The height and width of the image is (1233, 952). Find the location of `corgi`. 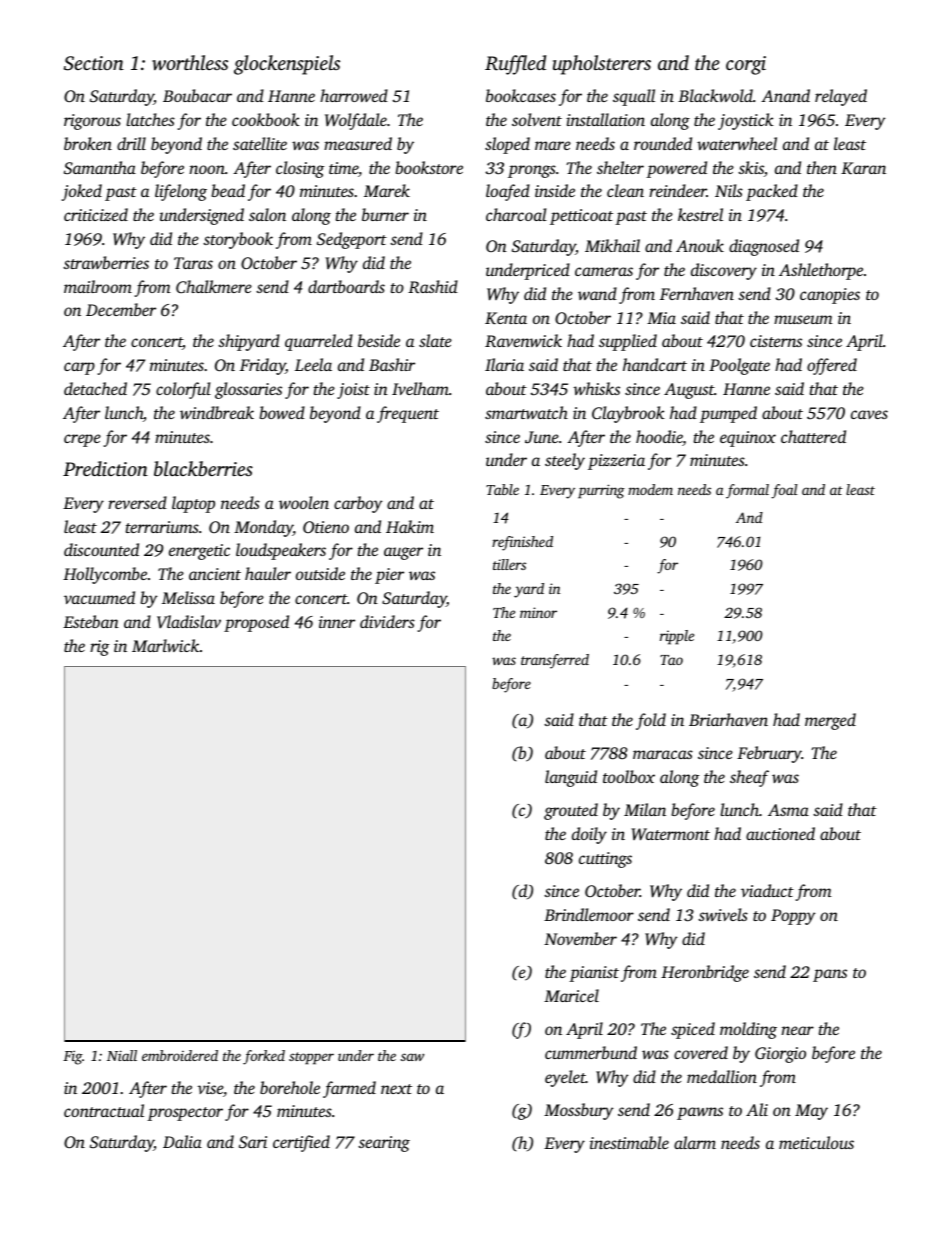

corgi is located at coordinates (746, 65).
